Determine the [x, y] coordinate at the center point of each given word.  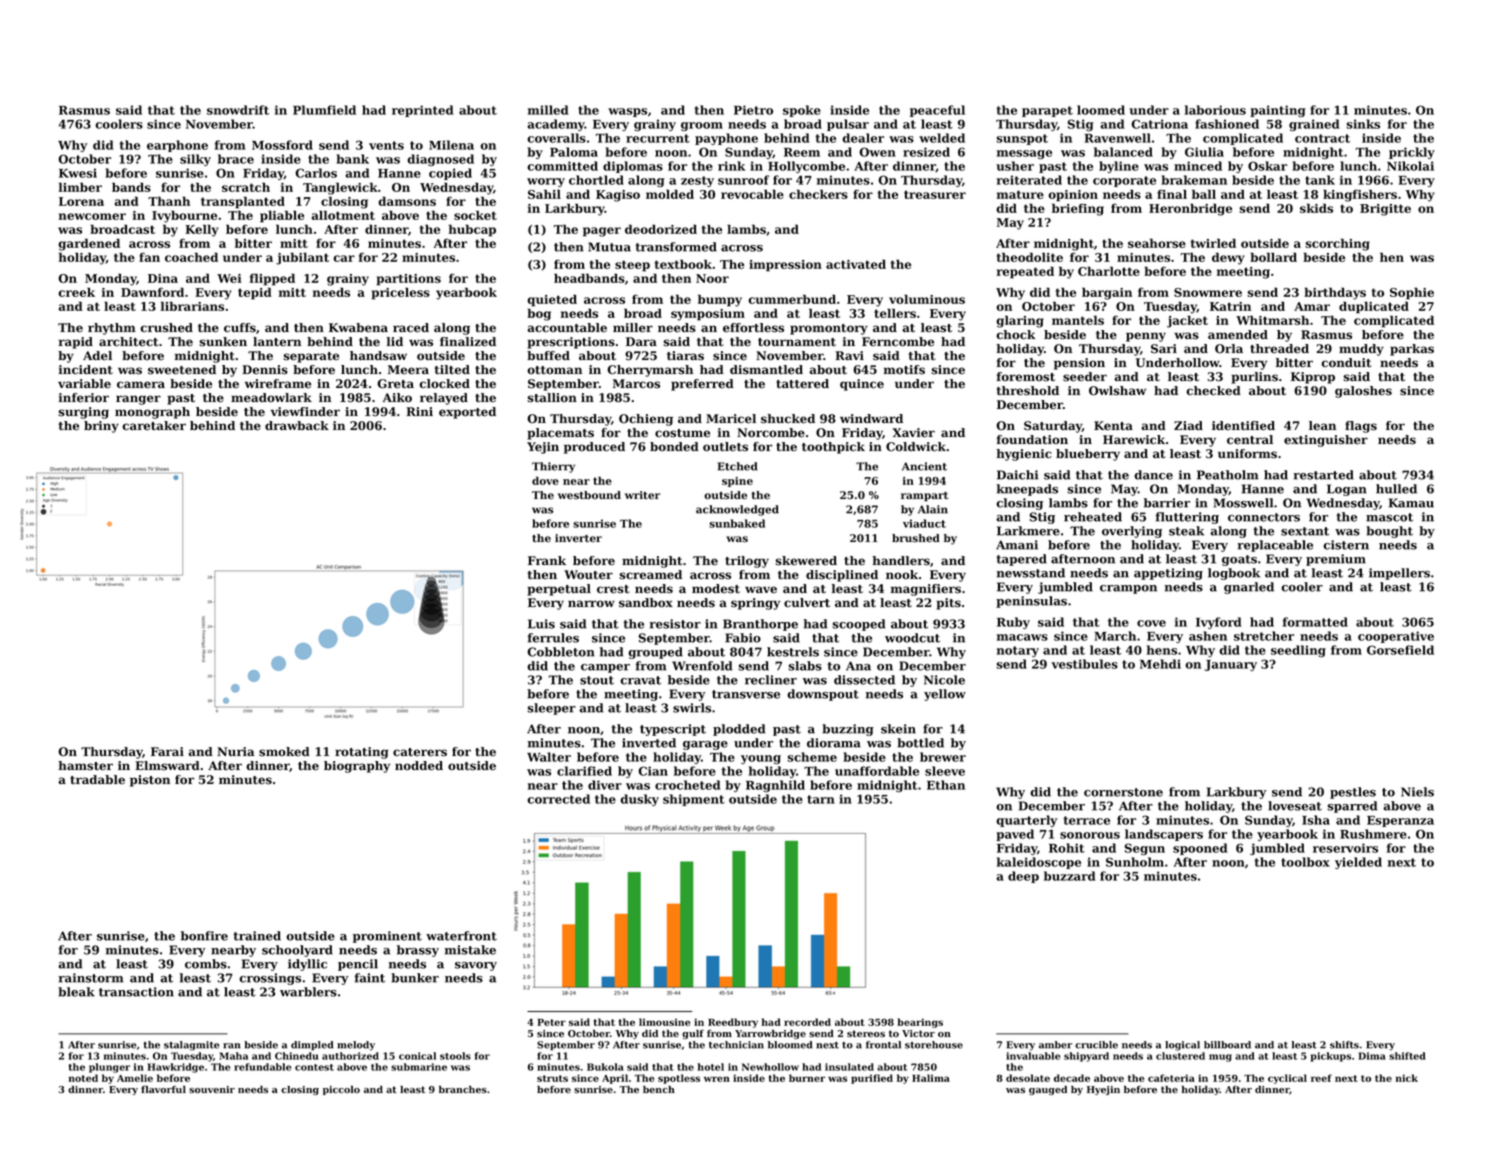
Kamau [1411, 503]
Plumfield [324, 110]
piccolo [341, 1090]
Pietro [753, 110]
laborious [1215, 110]
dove [545, 480]
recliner [771, 680]
